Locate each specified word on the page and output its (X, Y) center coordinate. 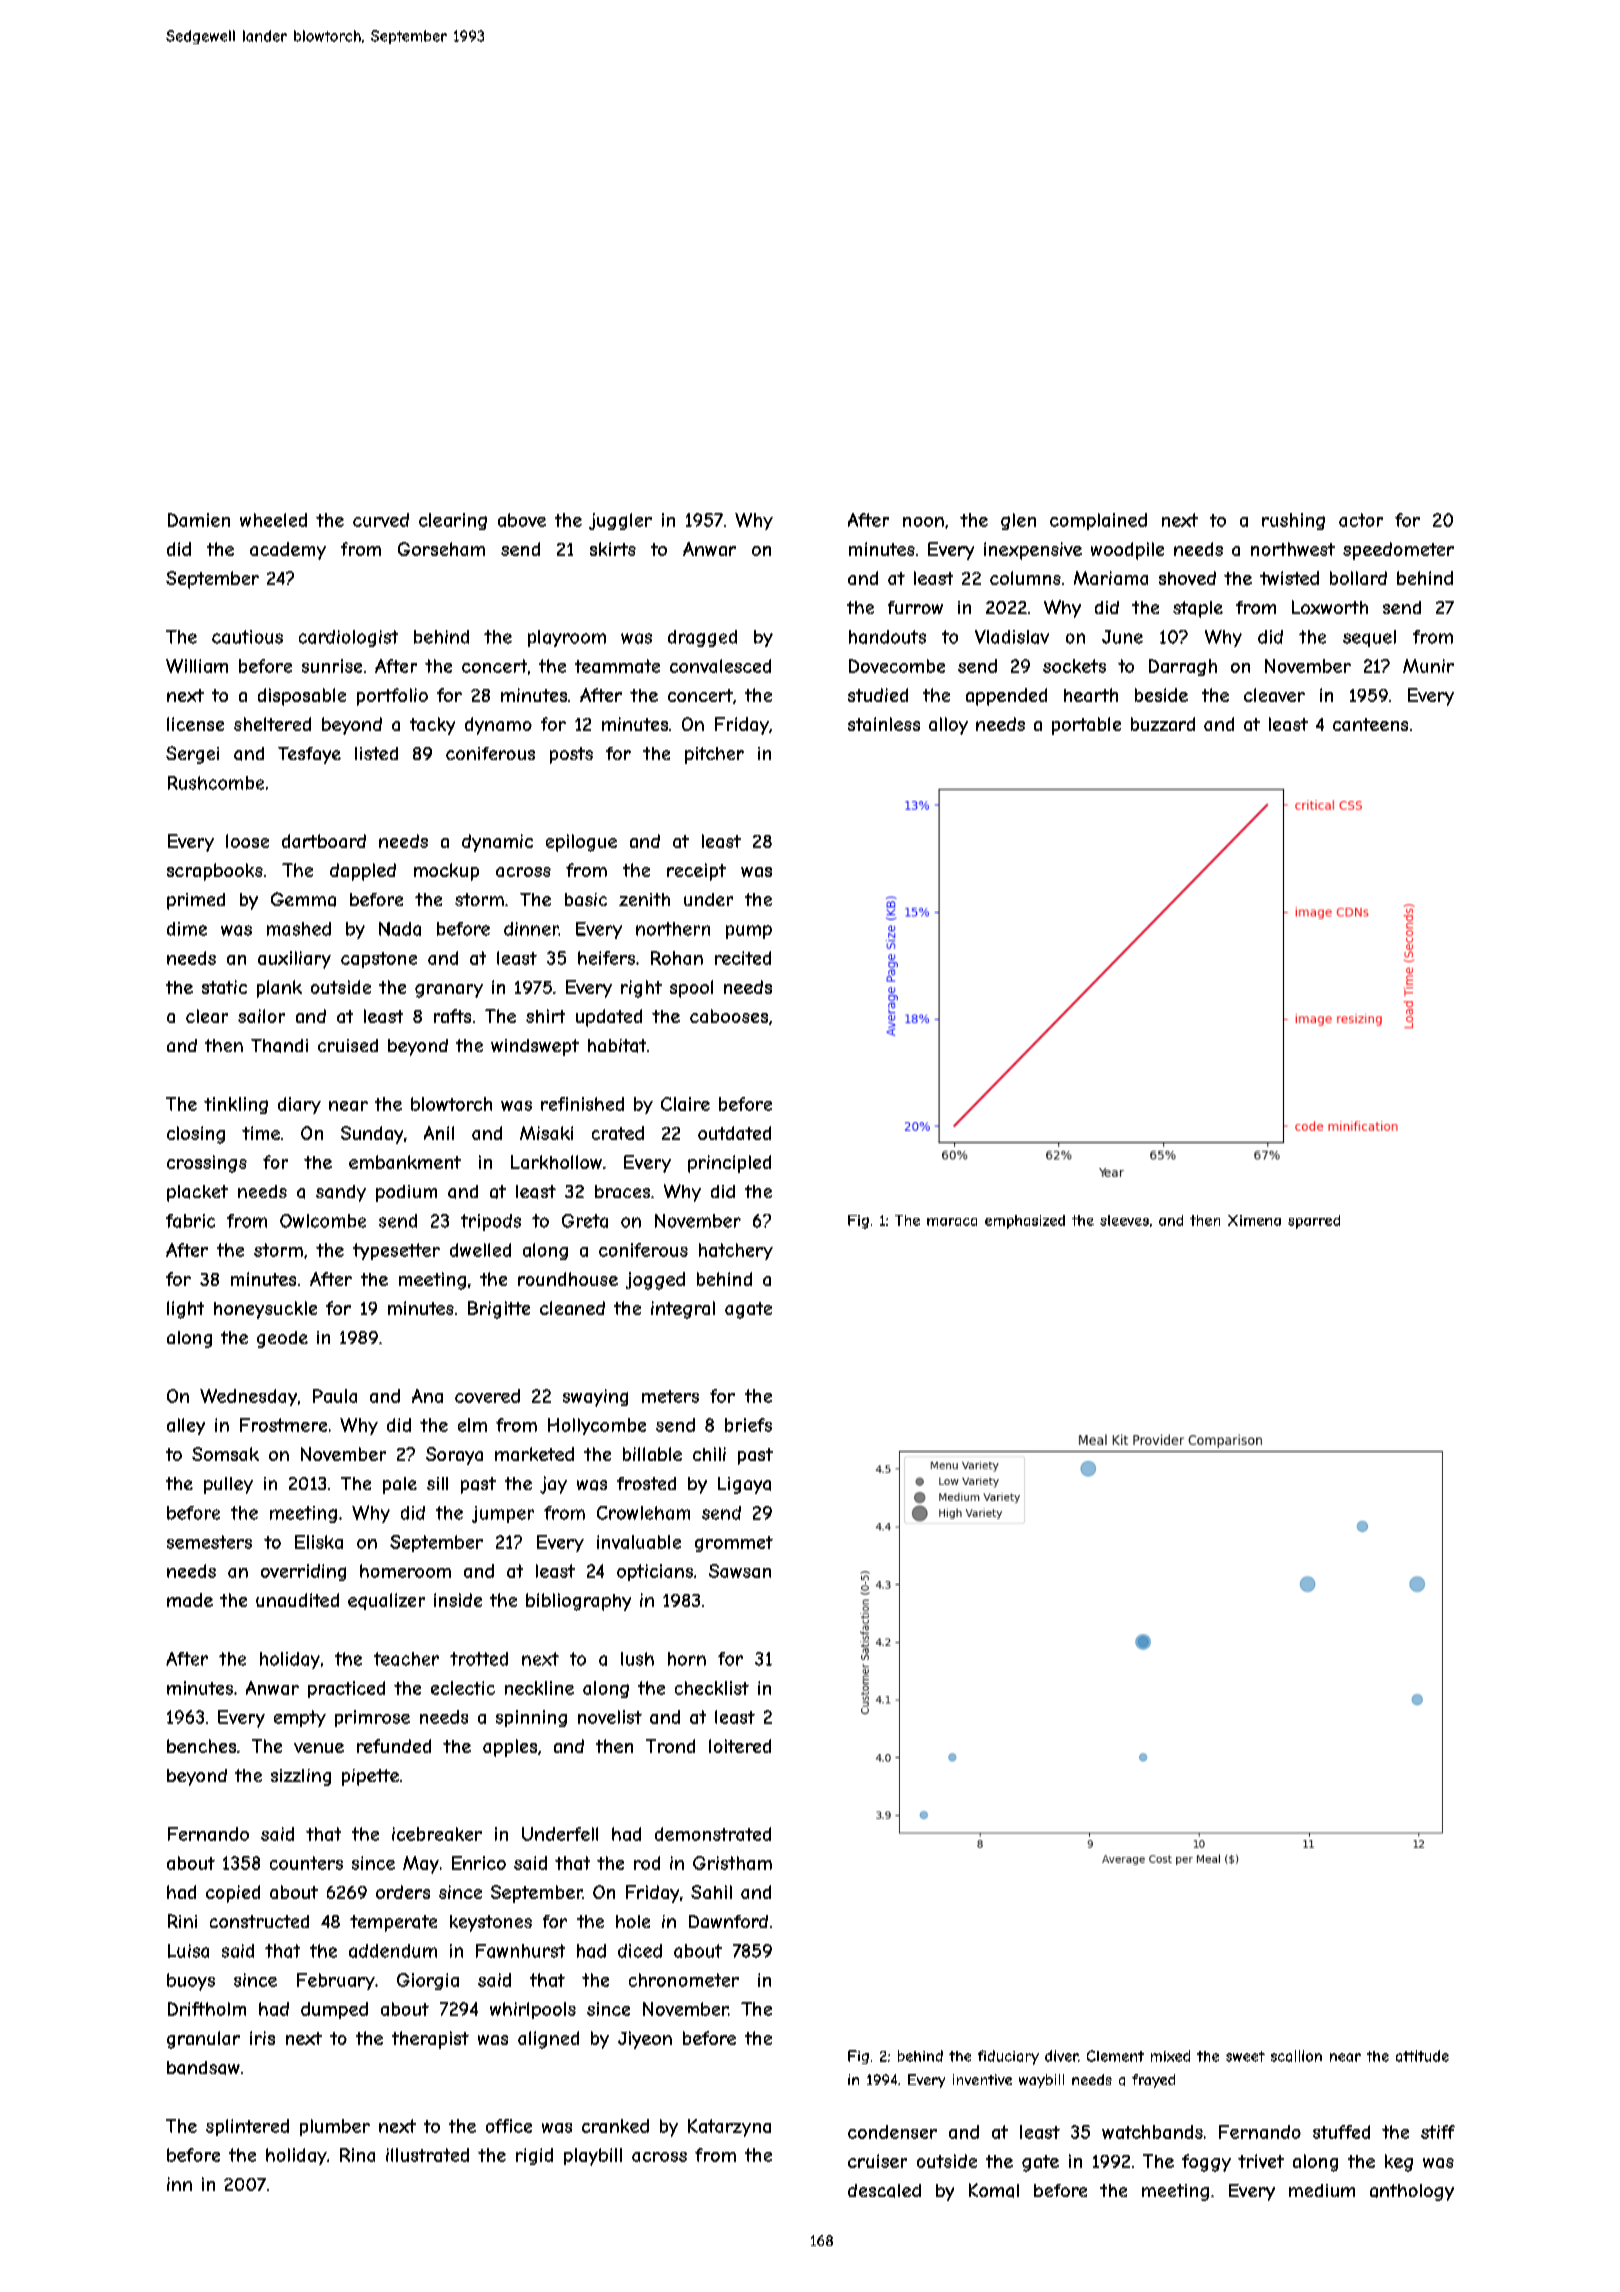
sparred (1314, 1222)
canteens (1370, 724)
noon (923, 522)
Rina (357, 2155)
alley (186, 1426)
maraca (952, 1222)
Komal (994, 2190)
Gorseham (441, 549)
